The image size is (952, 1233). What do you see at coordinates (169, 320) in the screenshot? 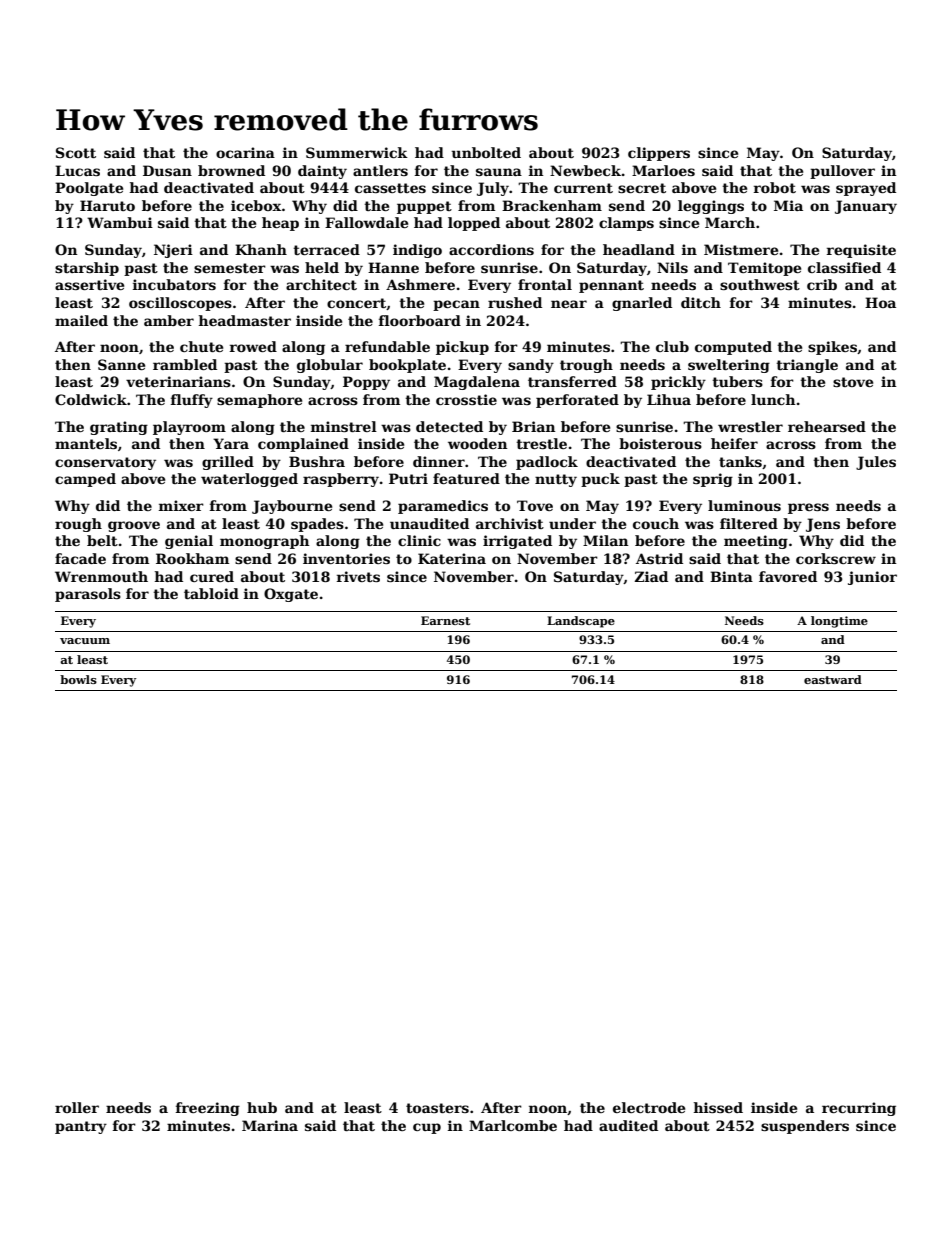
I see `amber` at bounding box center [169, 320].
